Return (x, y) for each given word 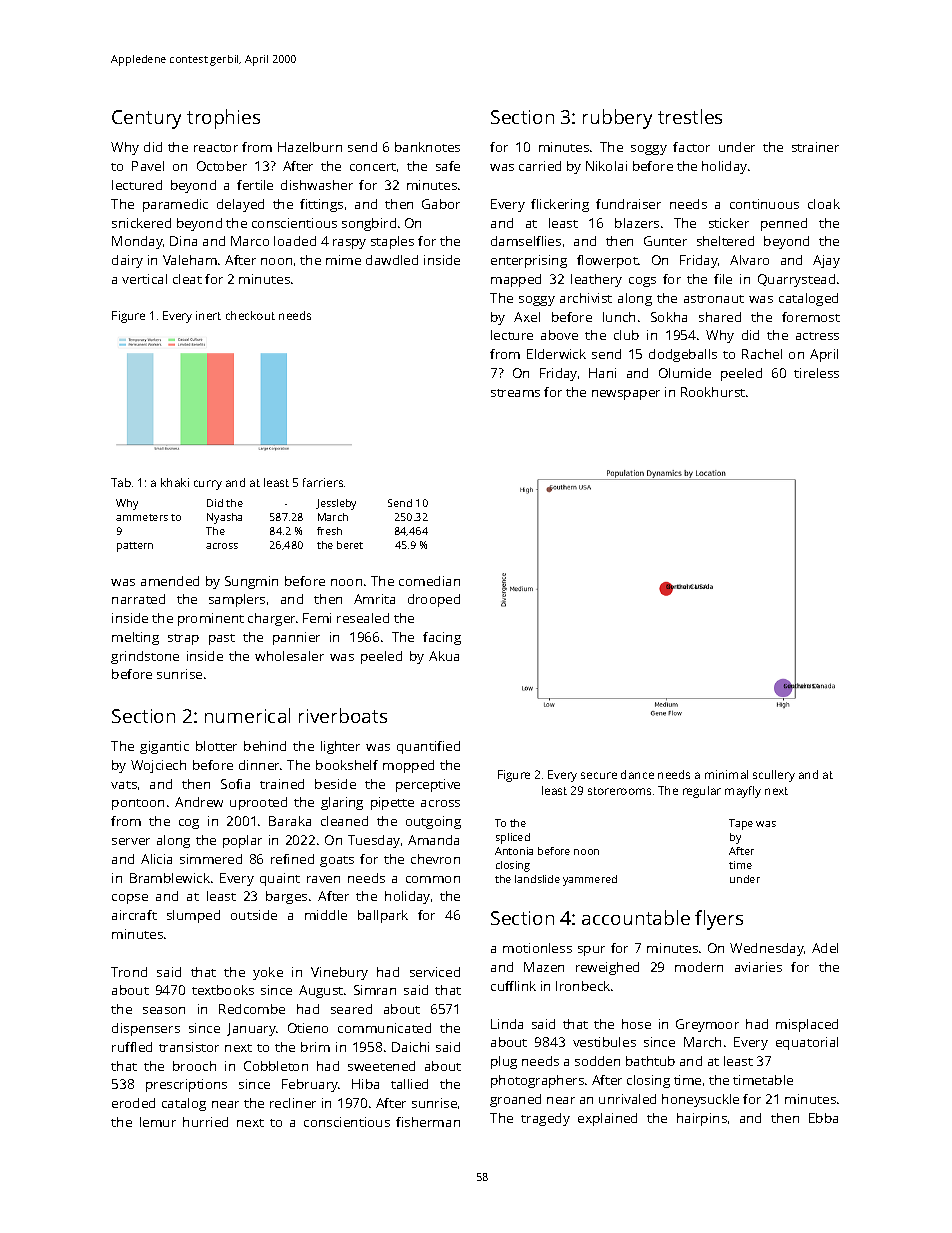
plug (504, 1062)
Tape (741, 824)
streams (515, 393)
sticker (729, 223)
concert (373, 167)
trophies (223, 119)
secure (599, 775)
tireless (816, 373)
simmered (211, 859)
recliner (293, 1103)
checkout (250, 315)
